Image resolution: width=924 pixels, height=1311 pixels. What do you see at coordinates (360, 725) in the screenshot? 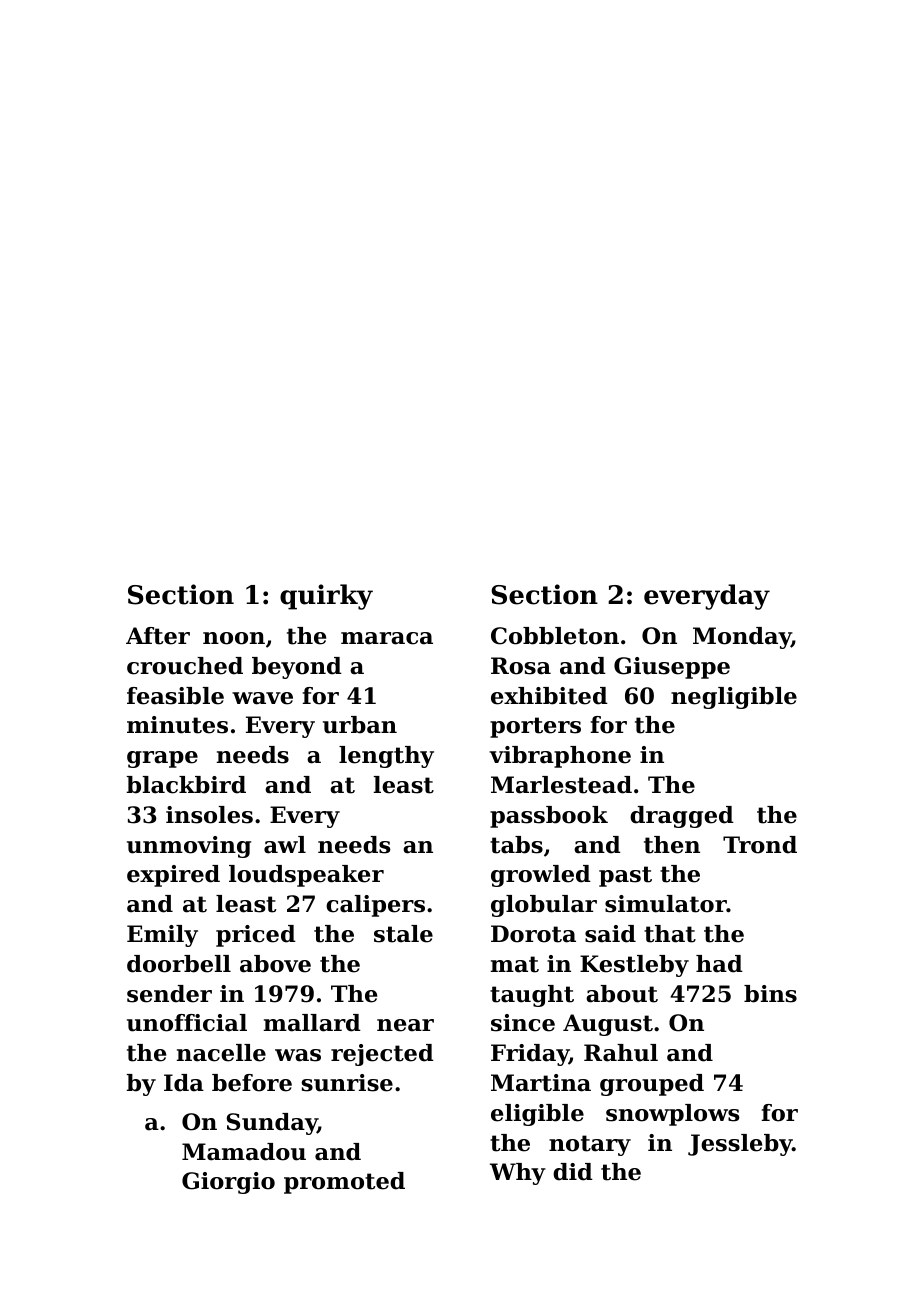
I see `urban` at bounding box center [360, 725].
